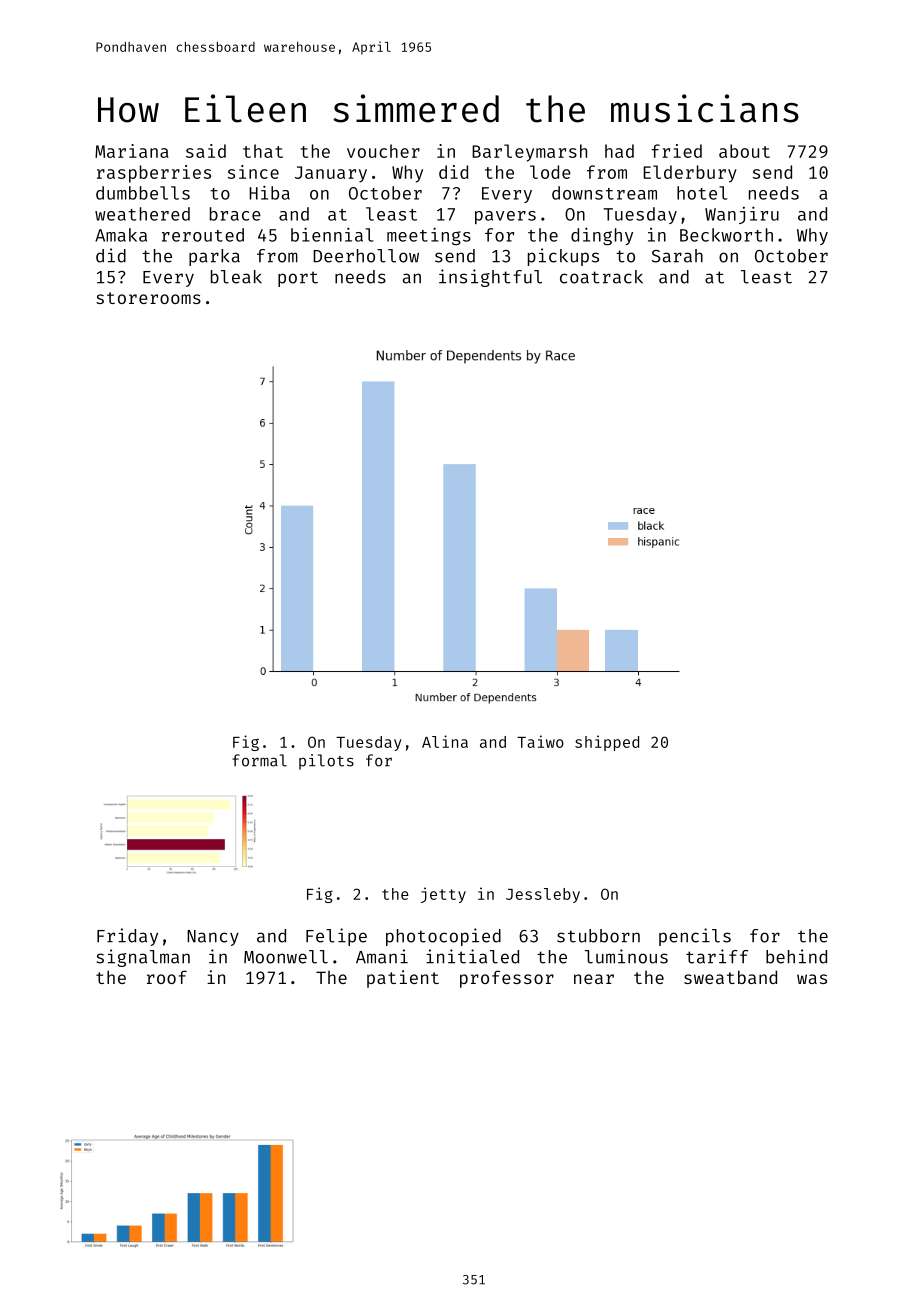 The width and height of the screenshot is (924, 1308). Describe the element at coordinates (607, 743) in the screenshot. I see `shipped` at that location.
